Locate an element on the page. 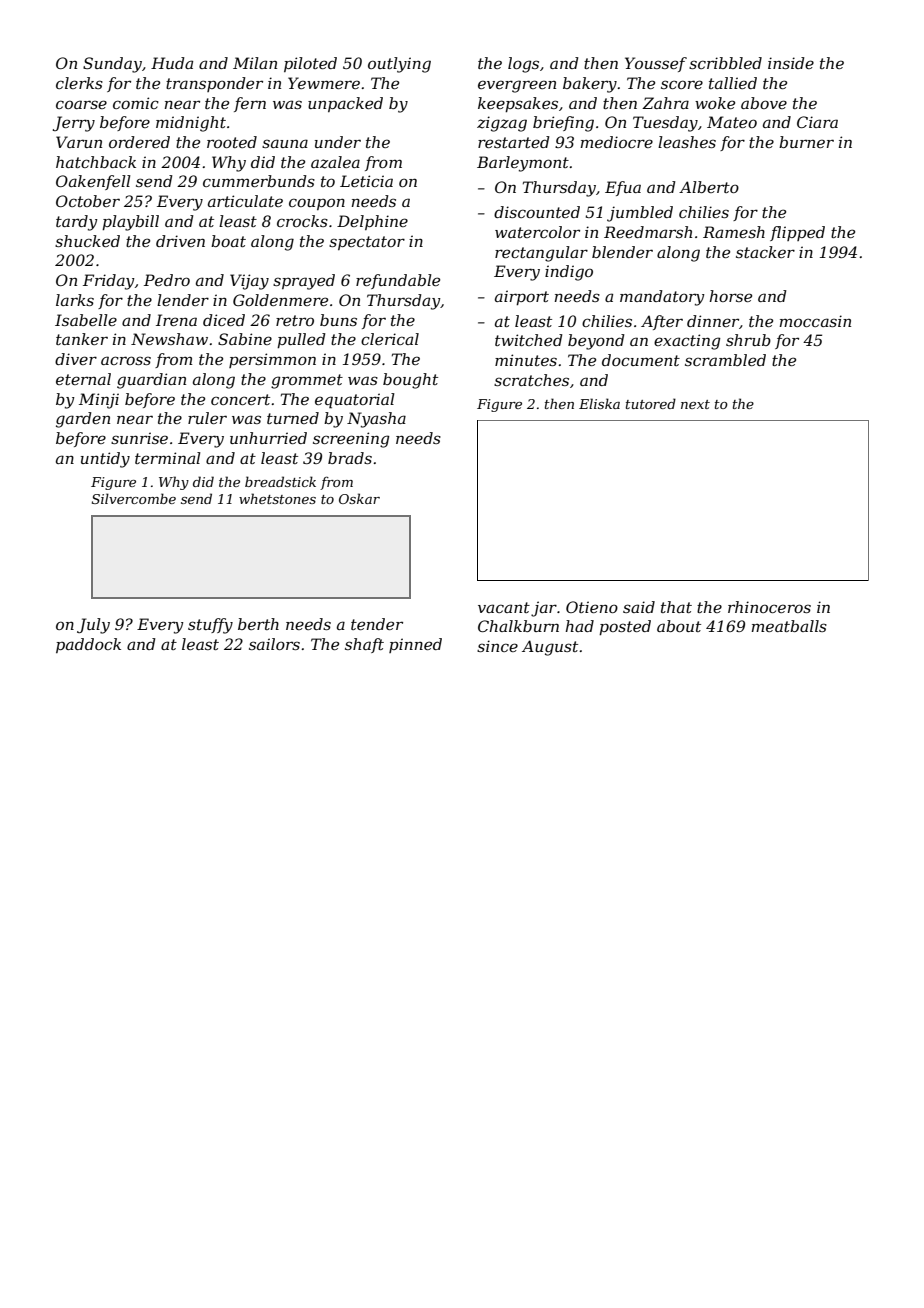 This page has height=1308, width=924. August is located at coordinates (550, 648).
